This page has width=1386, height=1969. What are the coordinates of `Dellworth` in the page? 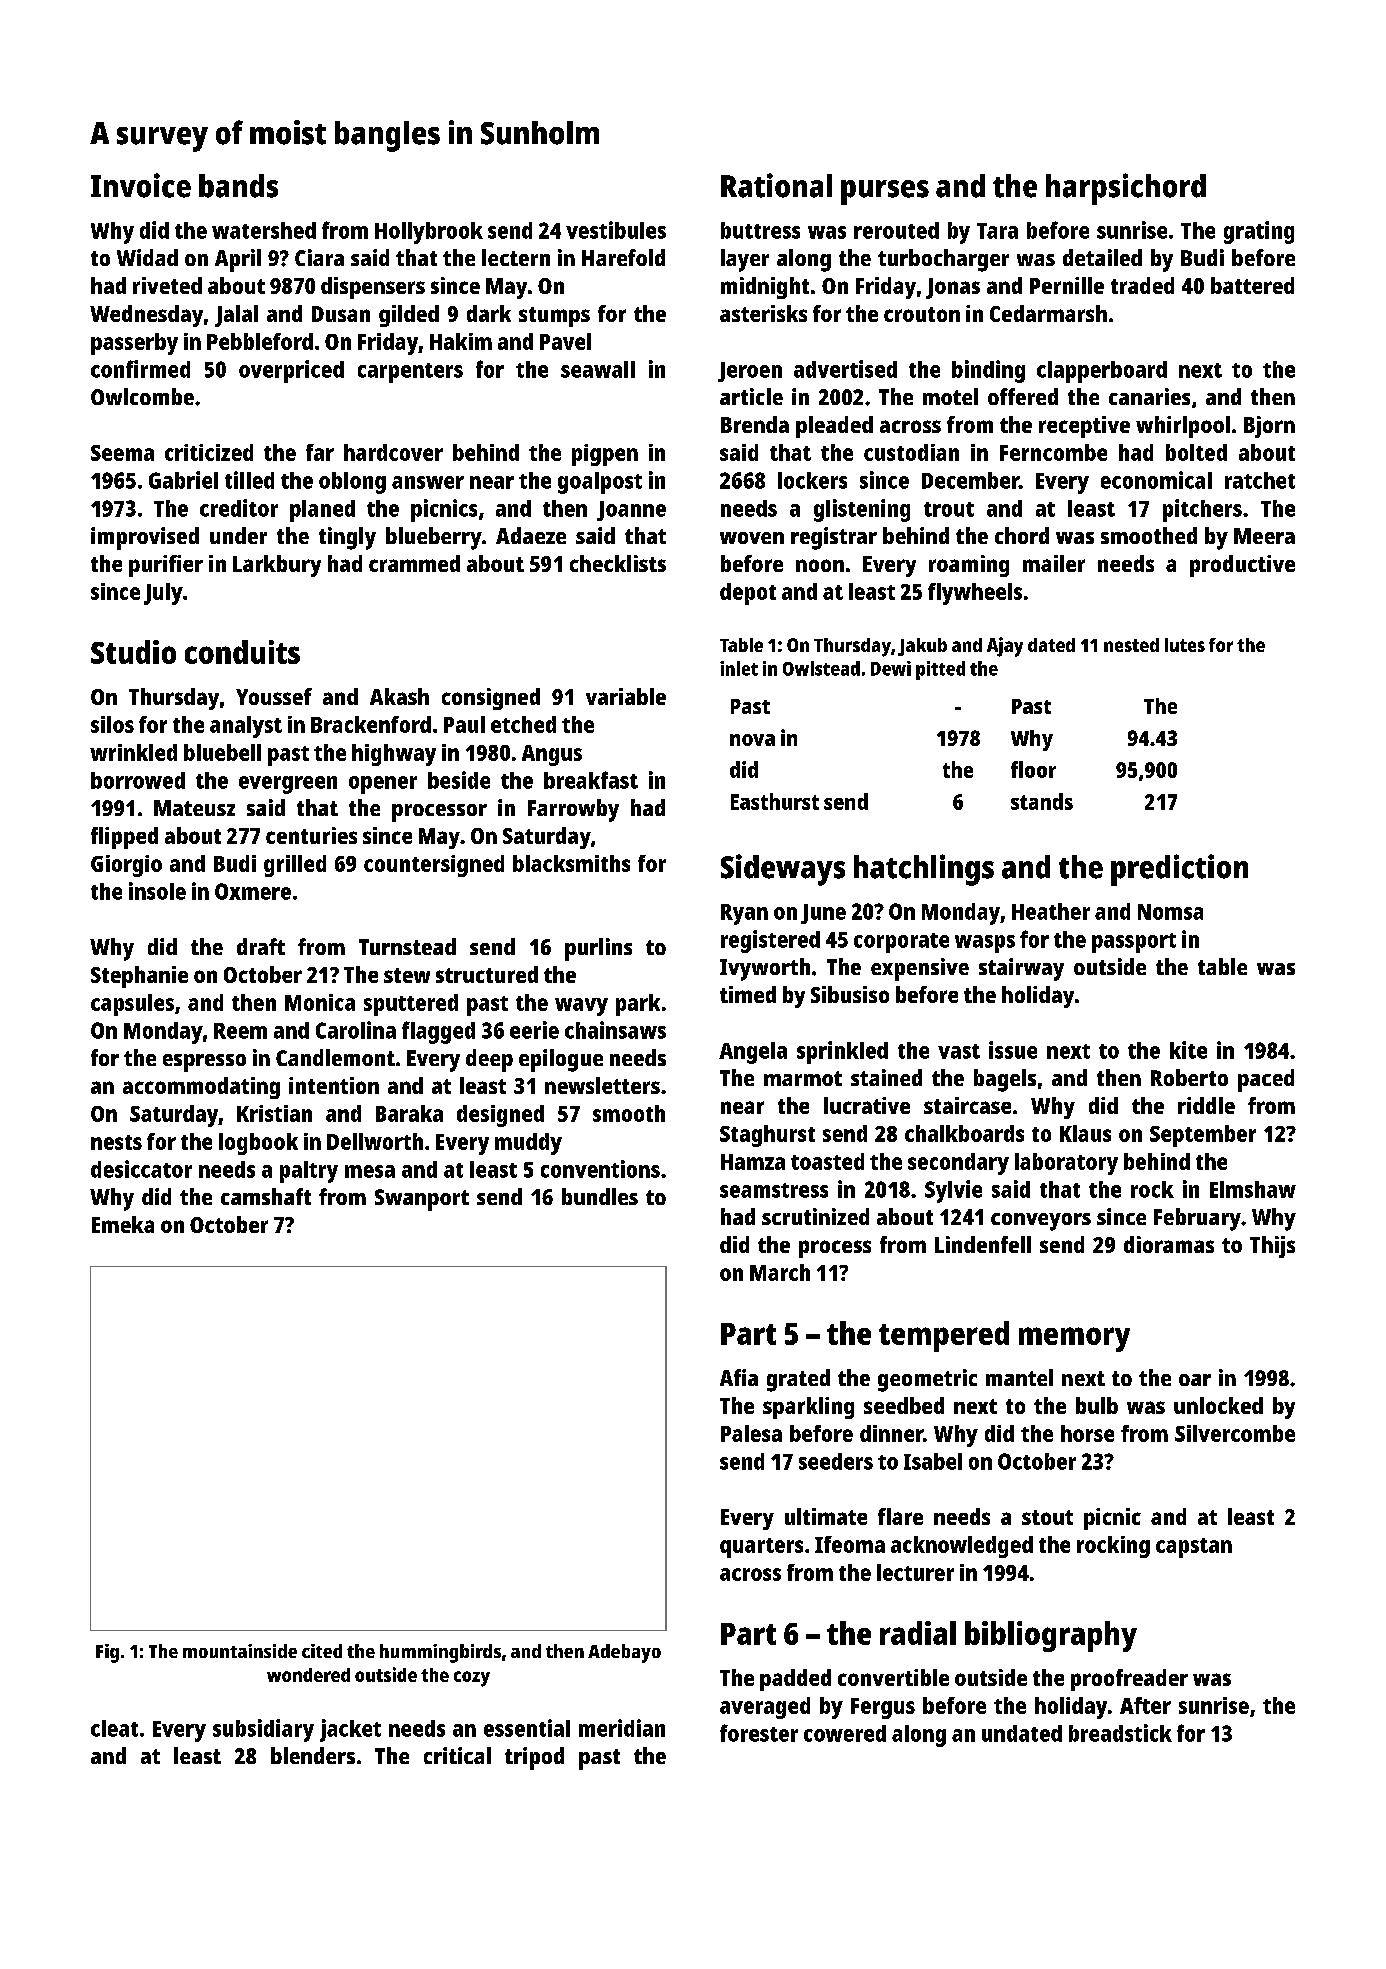 It's located at (375, 1141).
